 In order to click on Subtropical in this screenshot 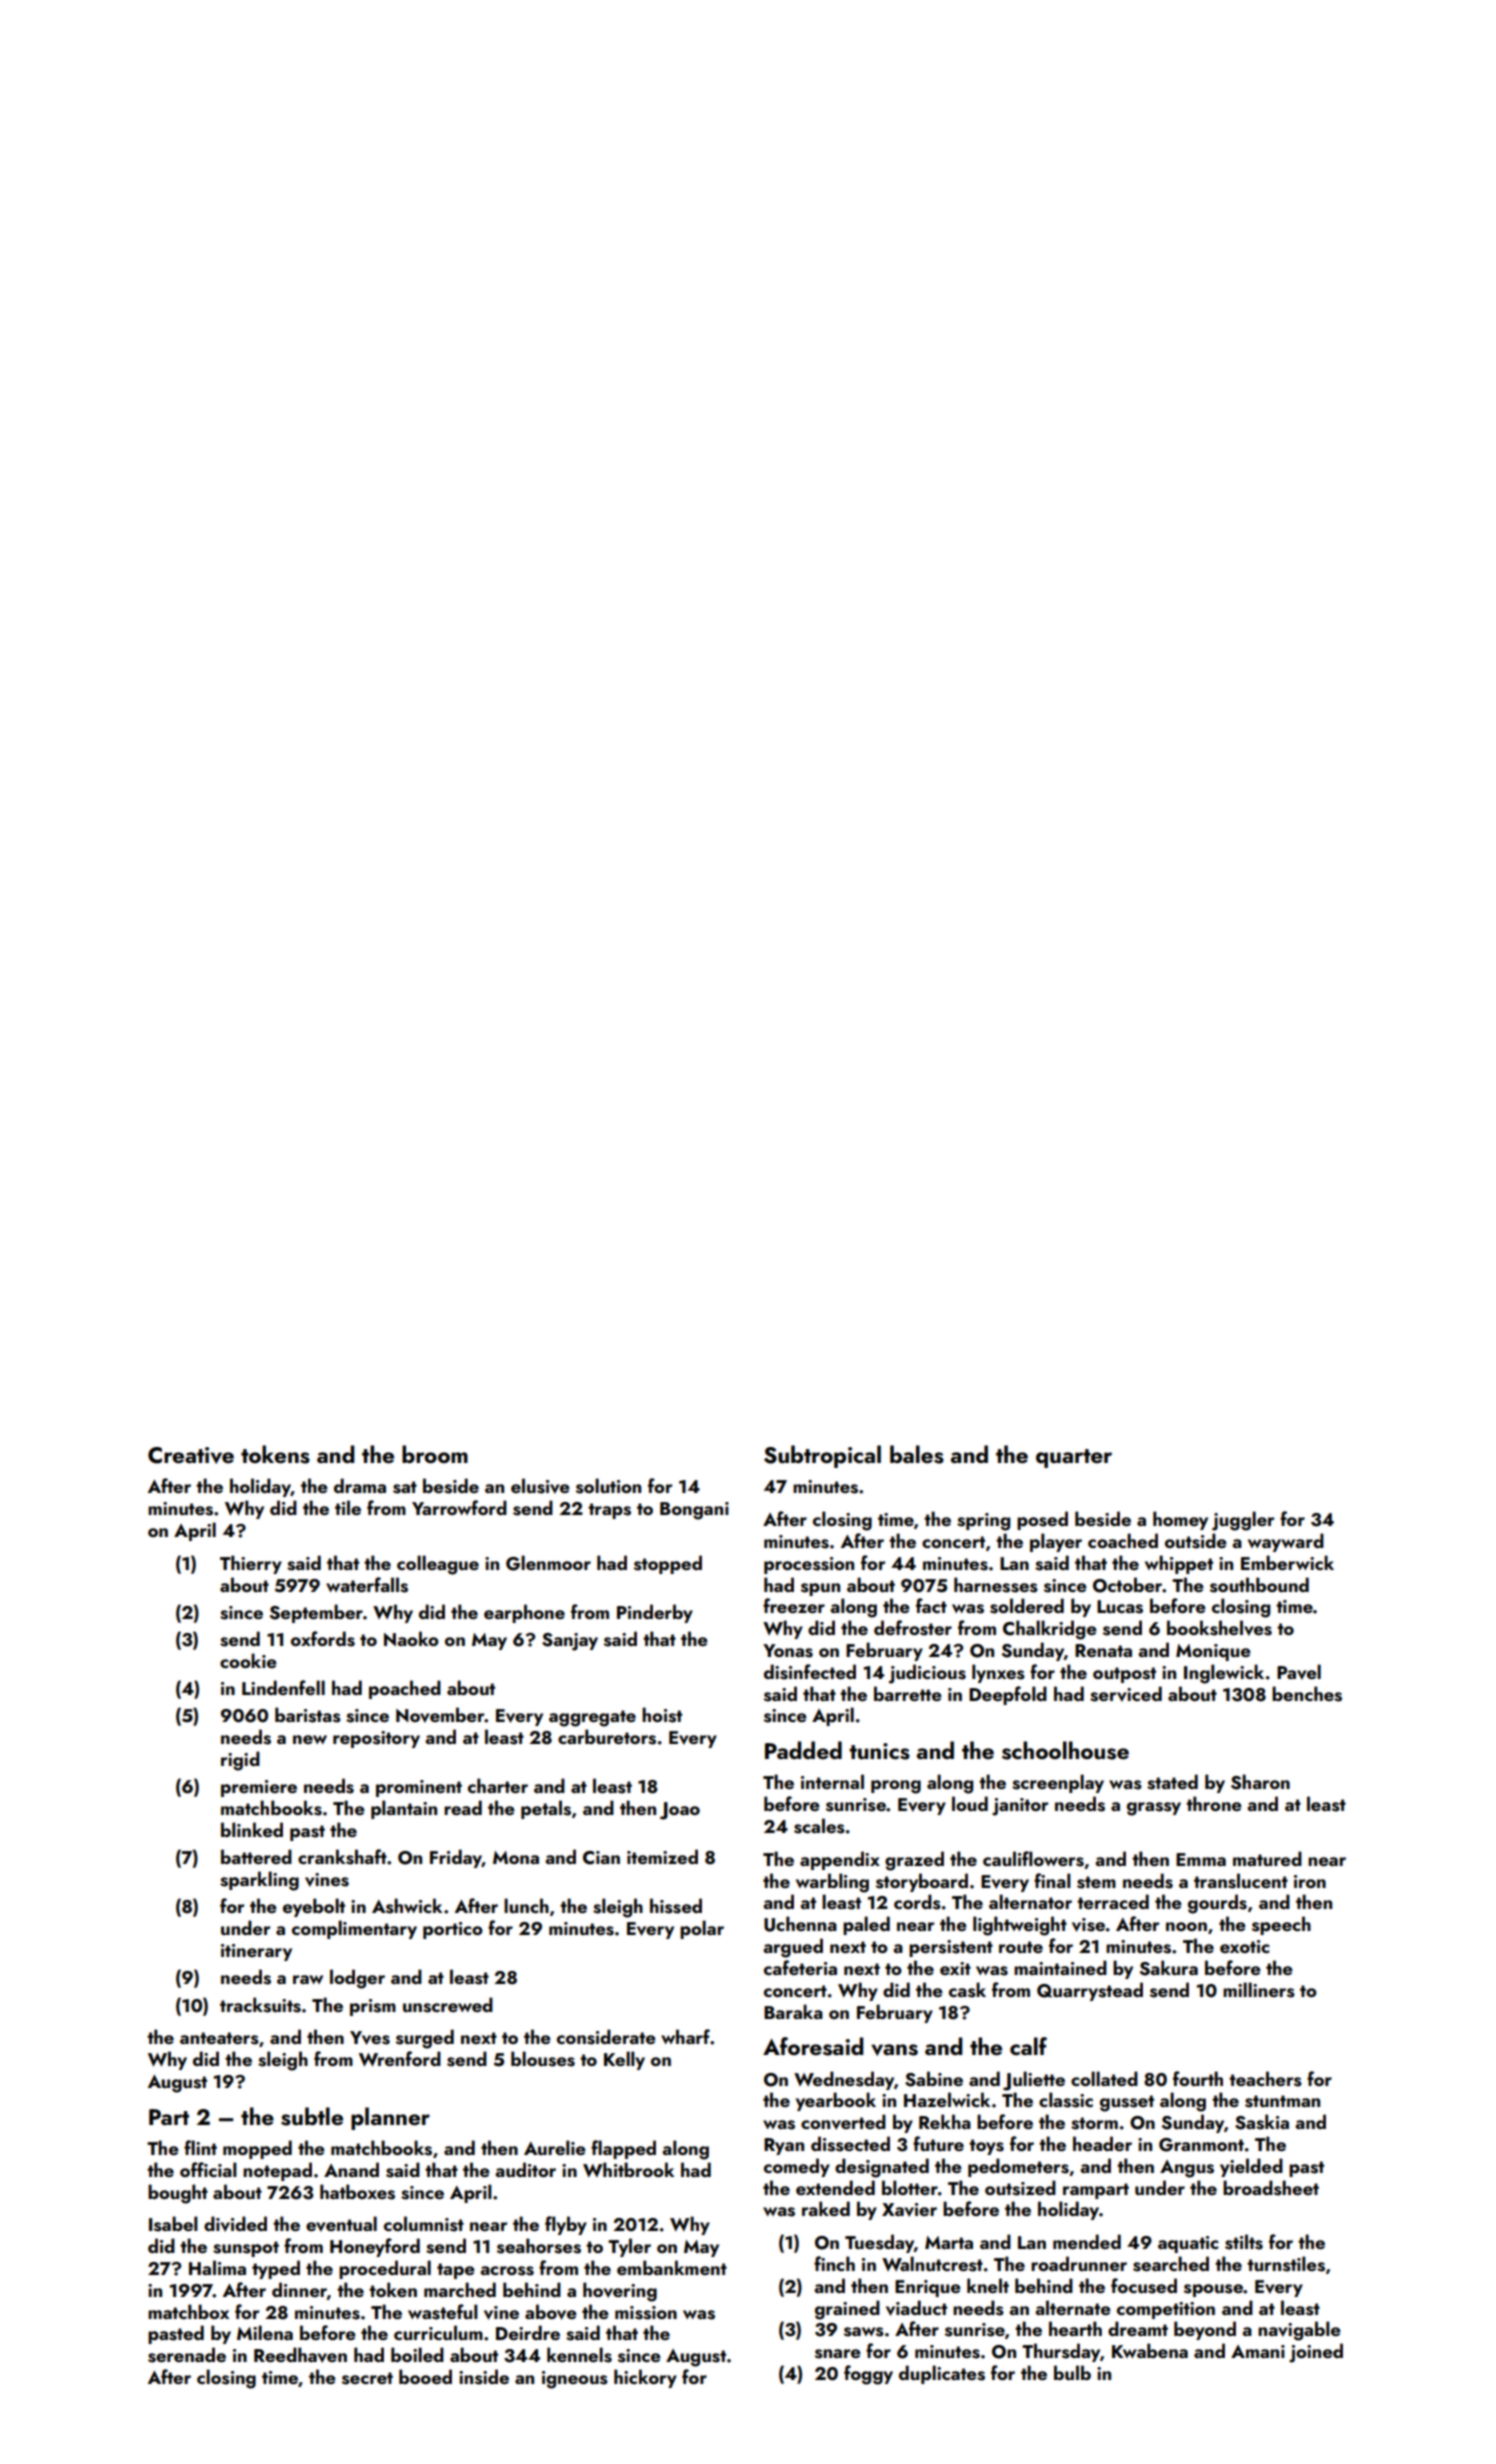, I will do `click(822, 1456)`.
